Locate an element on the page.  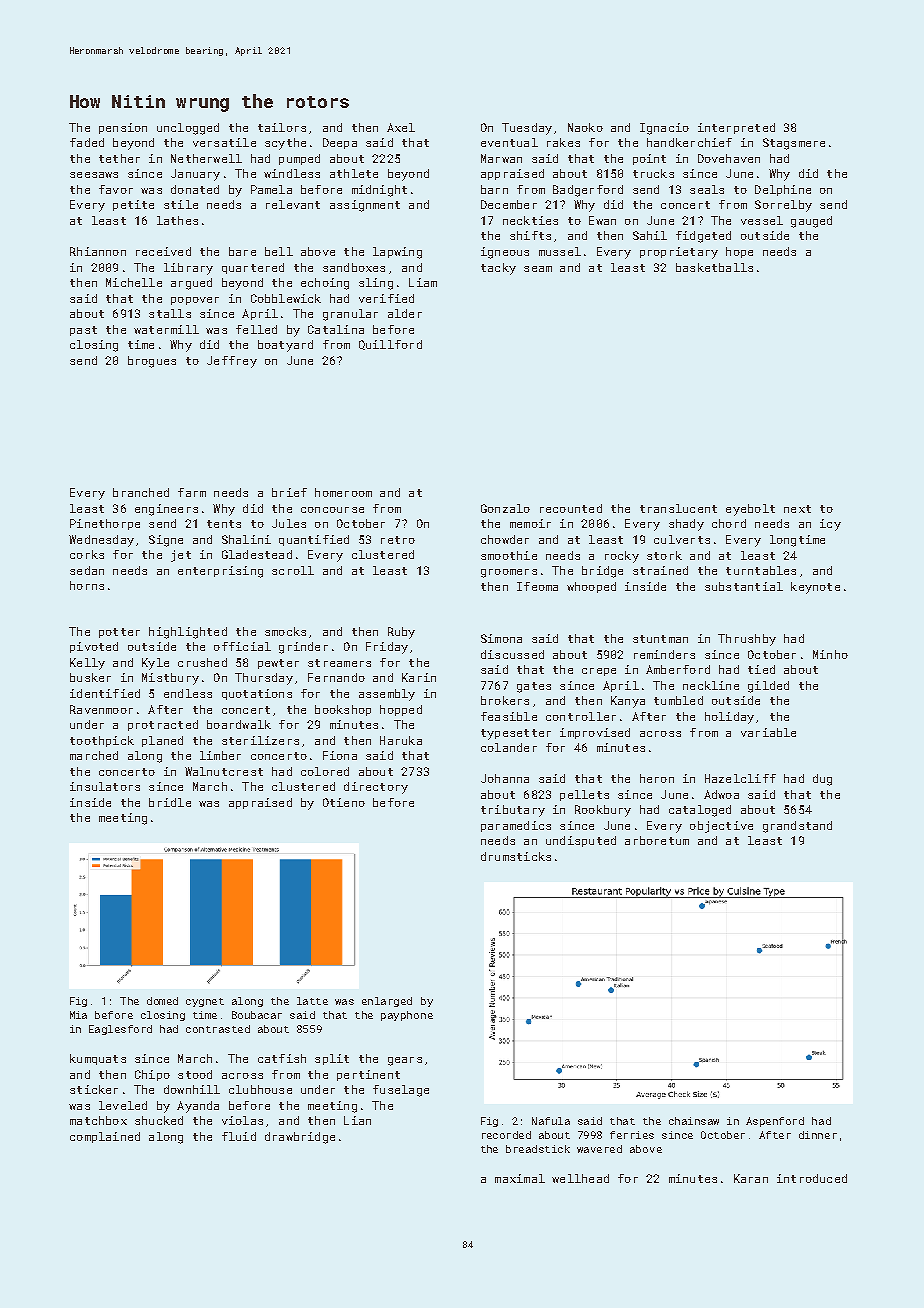
pellets is located at coordinates (584, 795).
